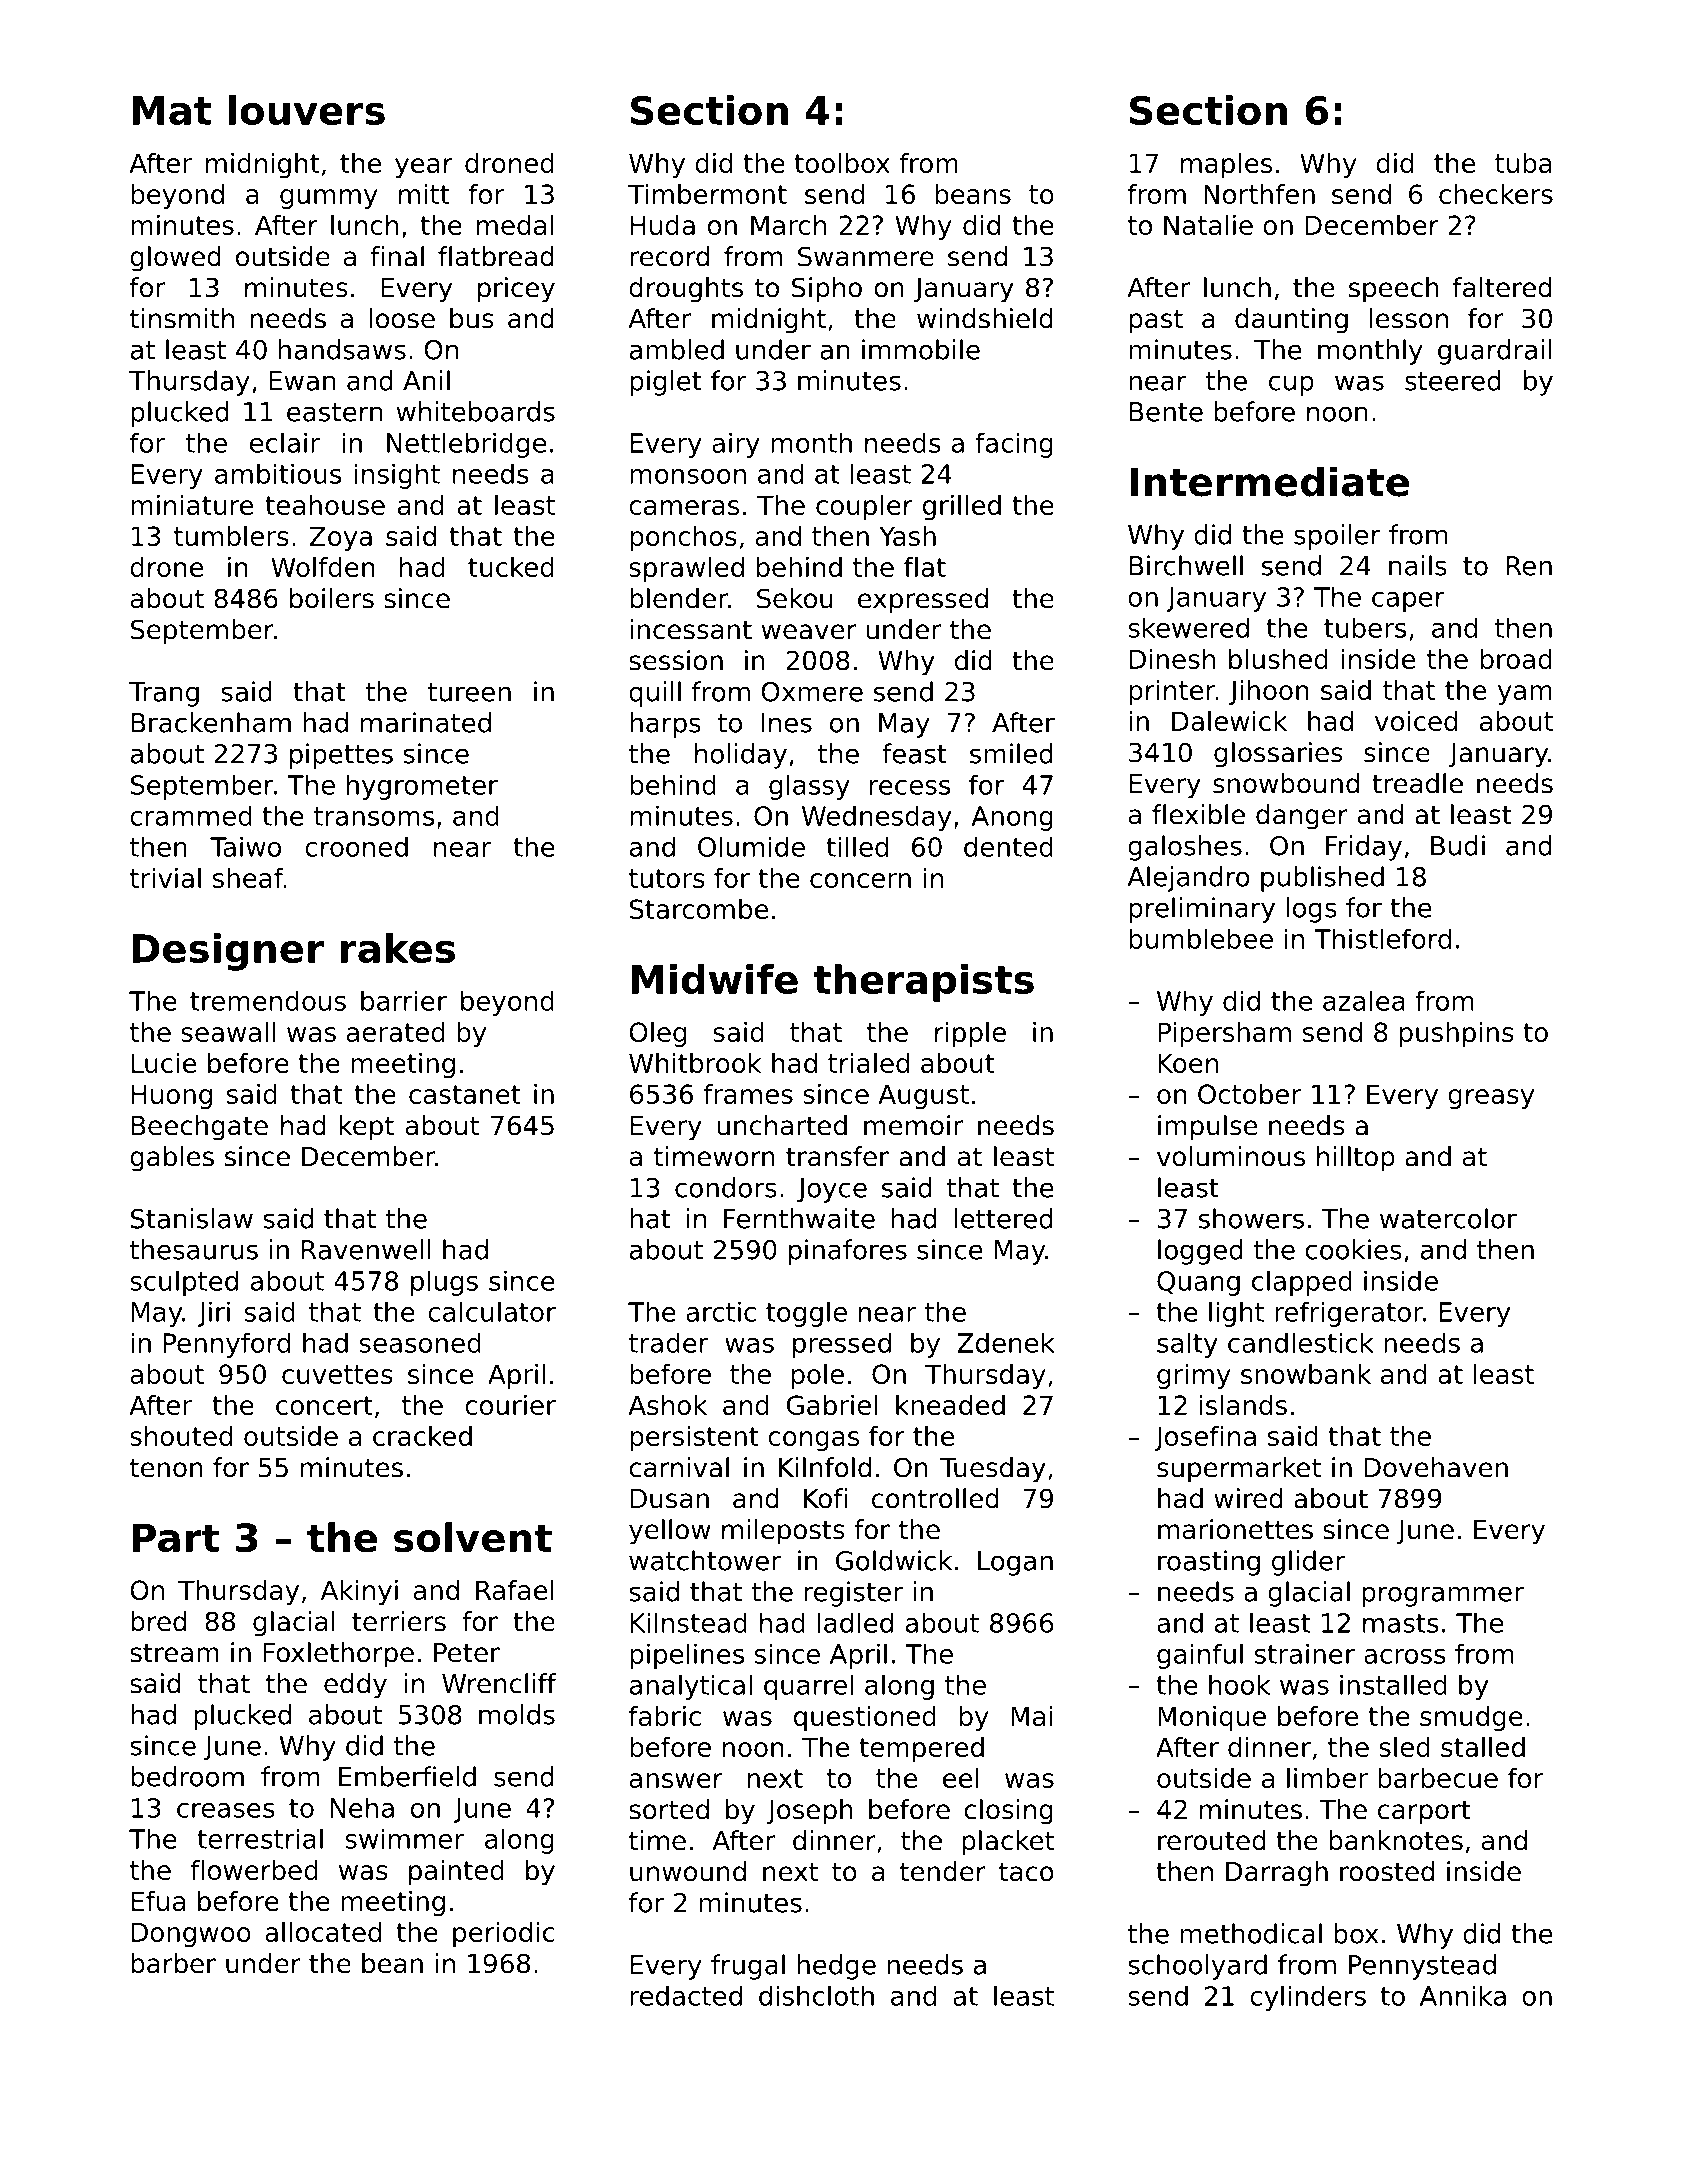 The height and width of the screenshot is (2178, 1683). Describe the element at coordinates (683, 538) in the screenshot. I see `ponchos` at that location.
